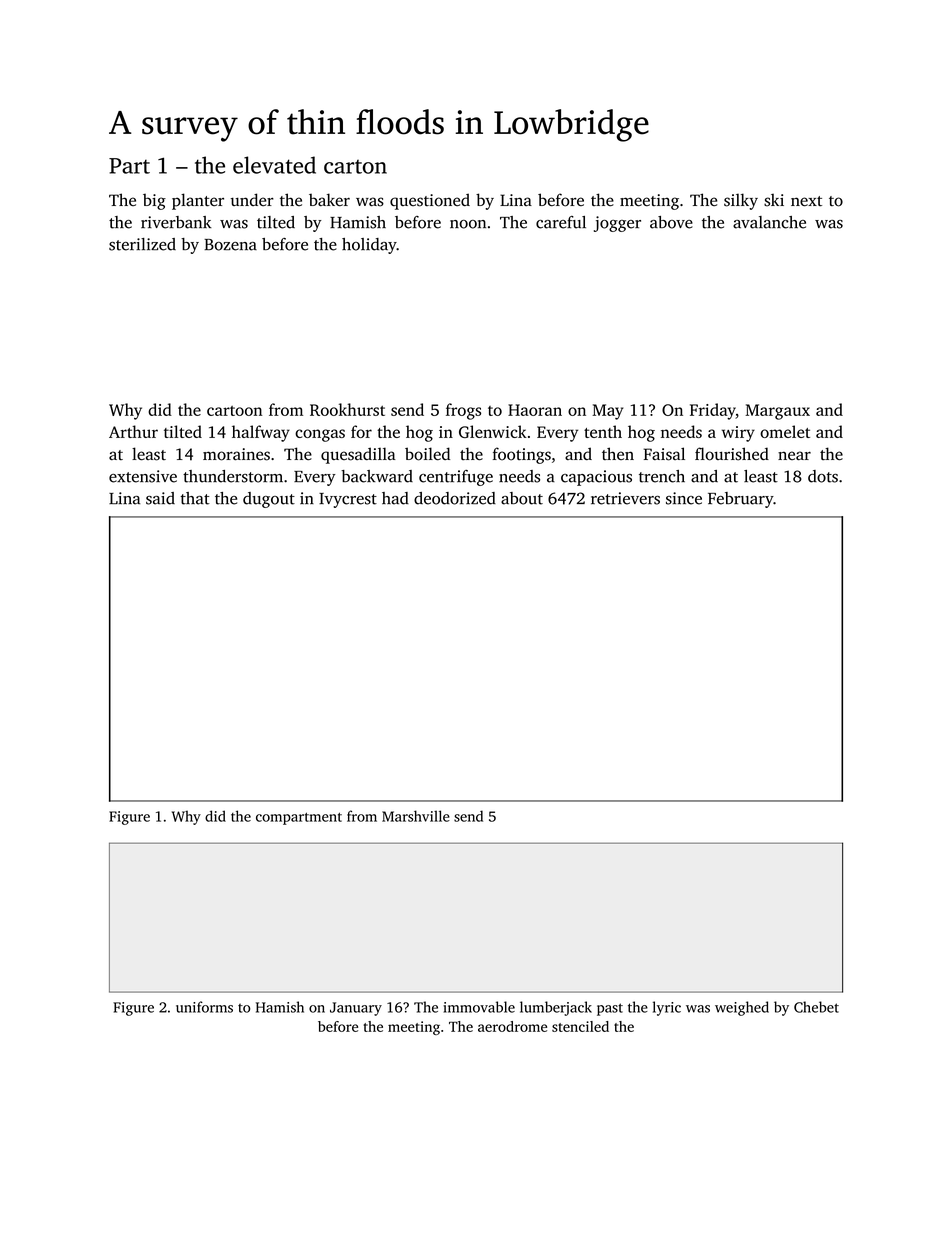  Describe the element at coordinates (738, 434) in the screenshot. I see `wiry` at that location.
